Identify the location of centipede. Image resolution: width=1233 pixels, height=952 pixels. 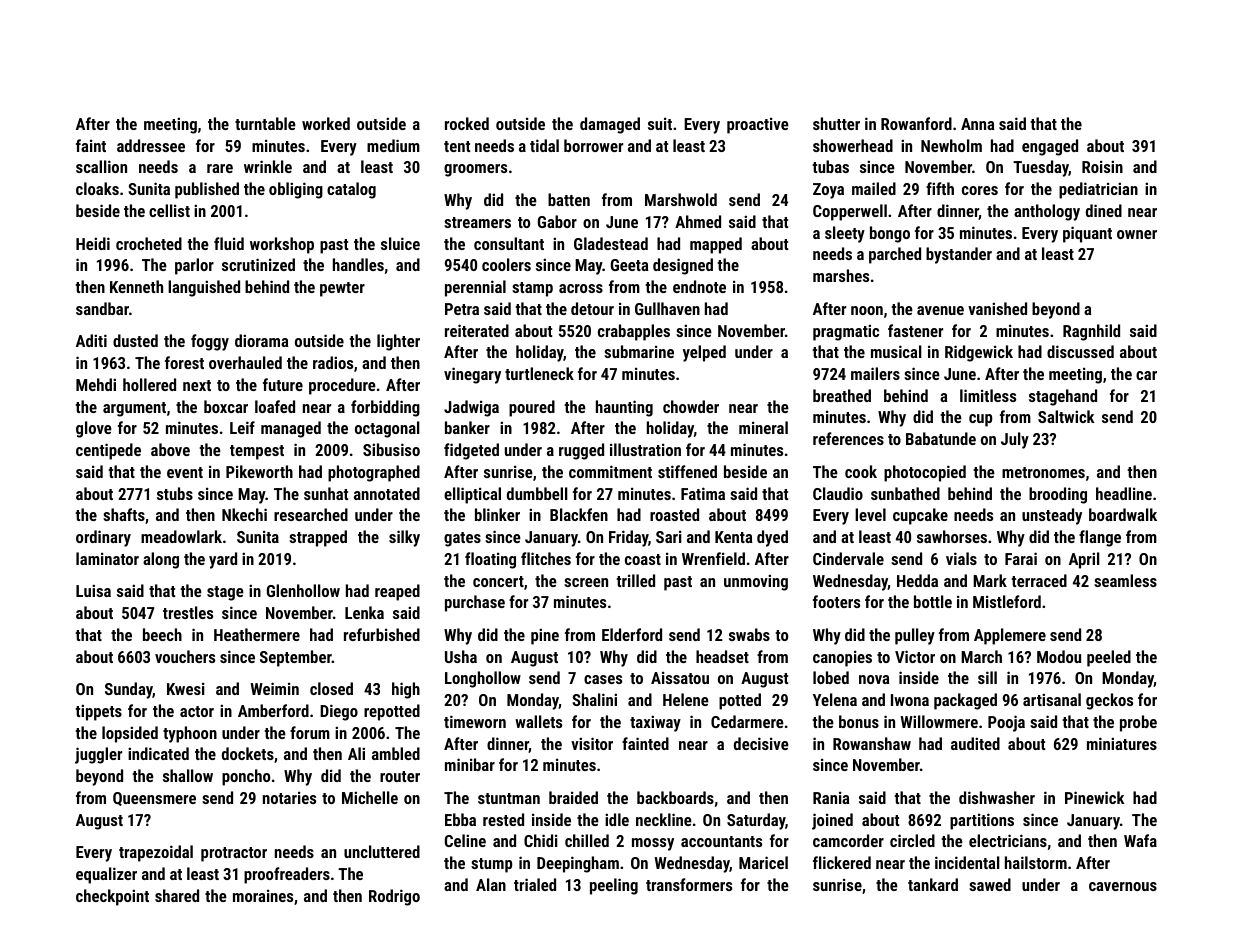
(108, 451).
